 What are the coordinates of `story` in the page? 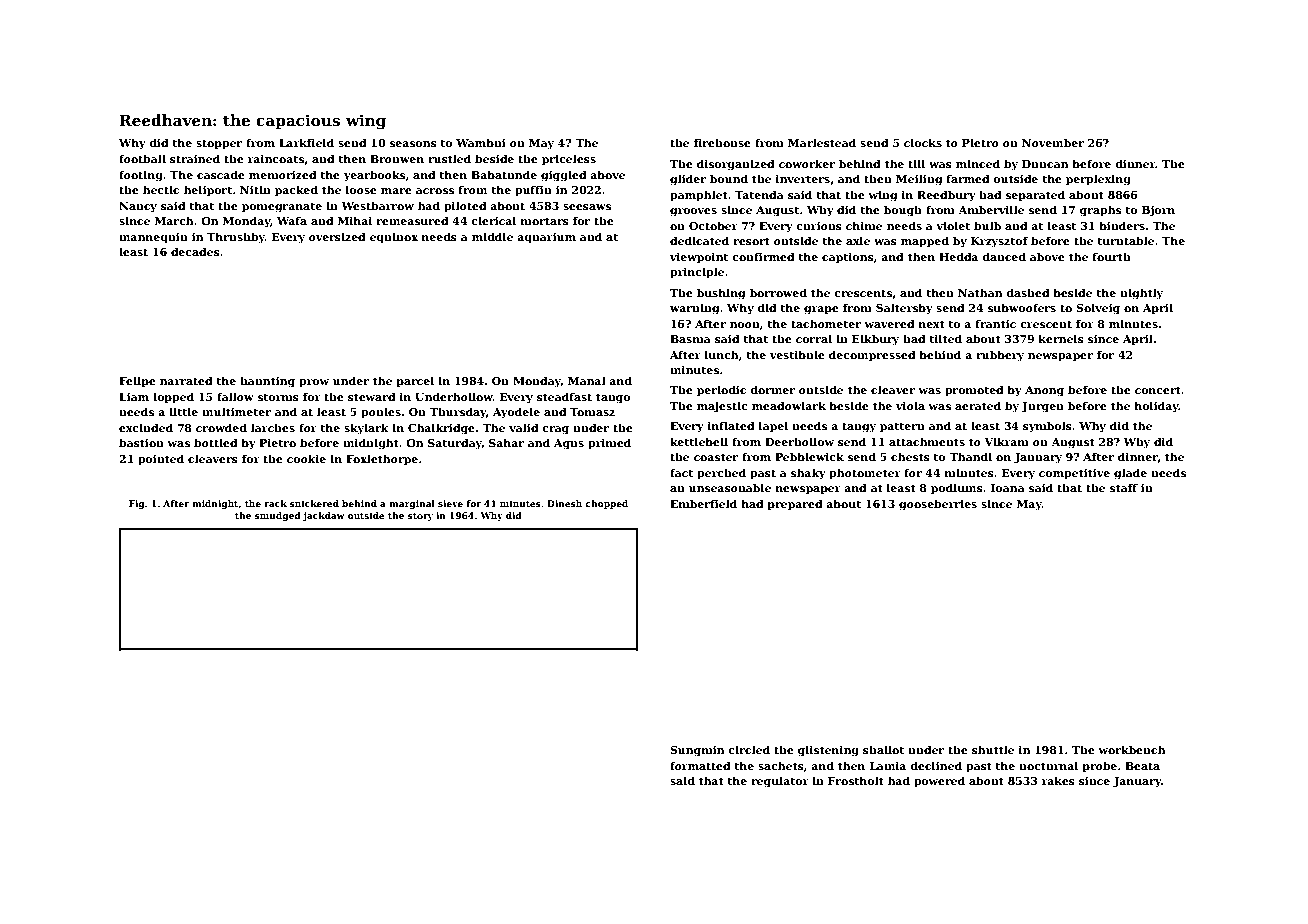 It's located at (420, 517).
